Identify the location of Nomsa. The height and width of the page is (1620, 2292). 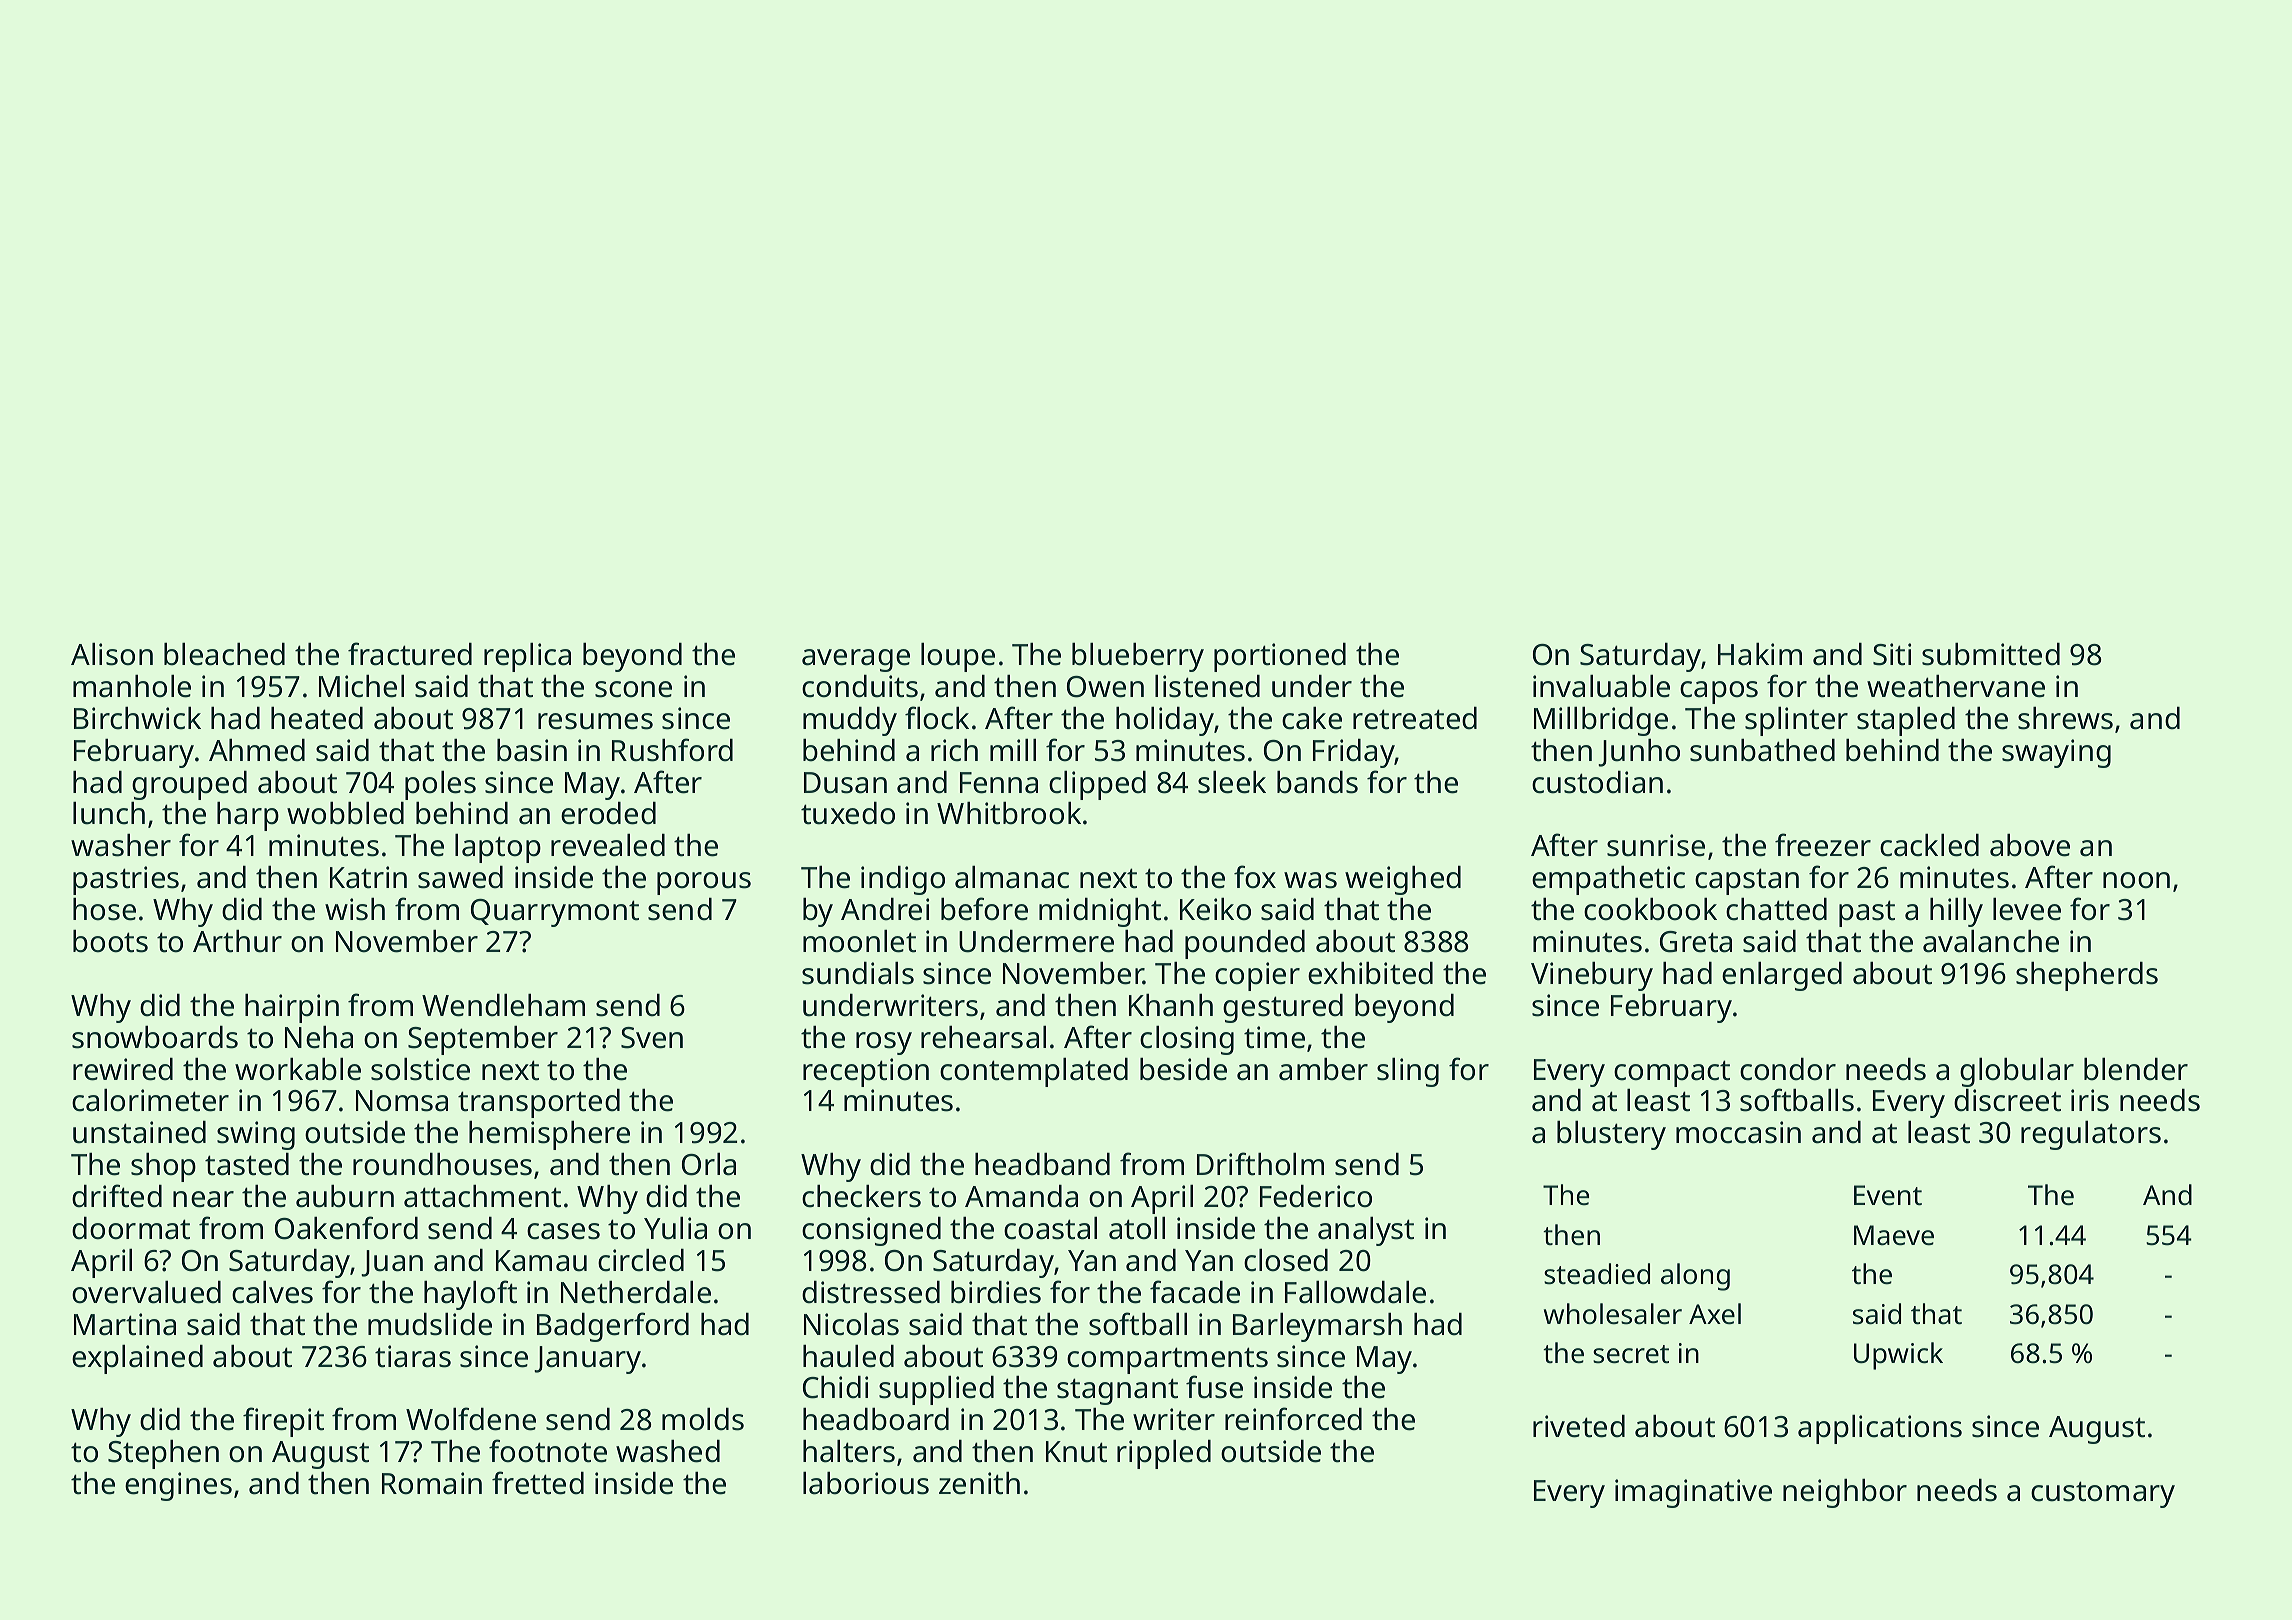
(402, 1101).
